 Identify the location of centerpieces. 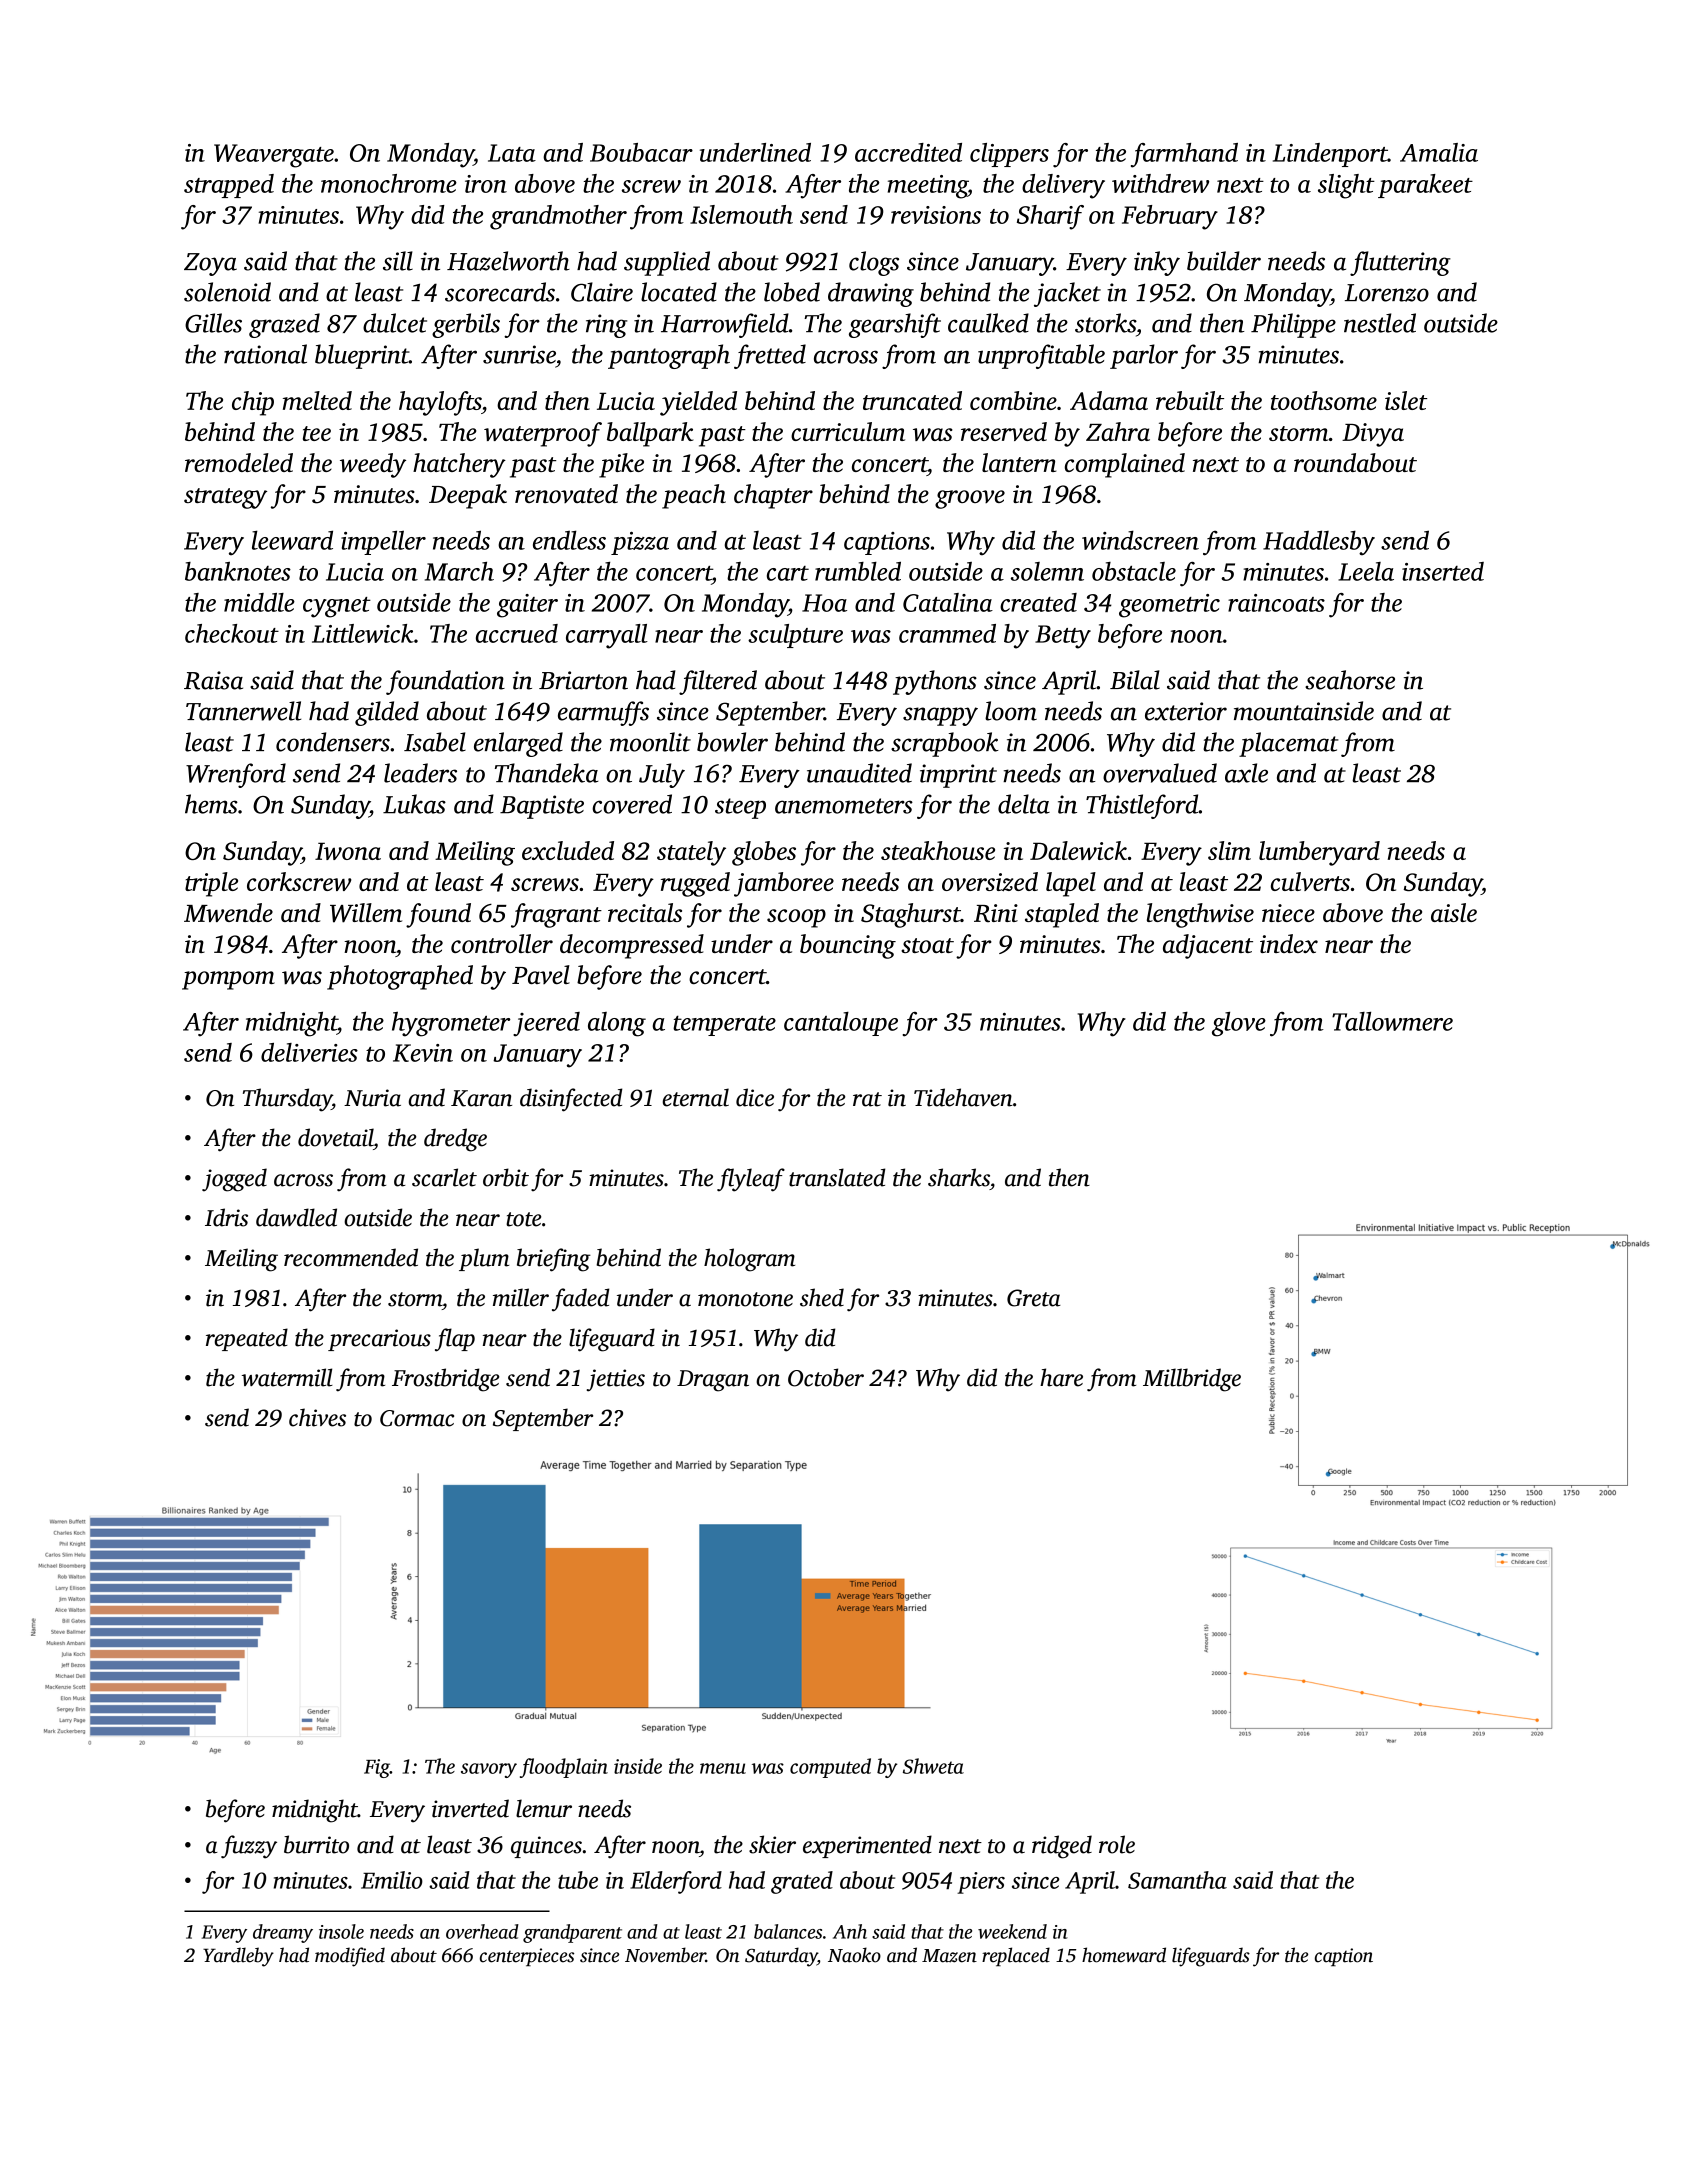
(527, 1957).
